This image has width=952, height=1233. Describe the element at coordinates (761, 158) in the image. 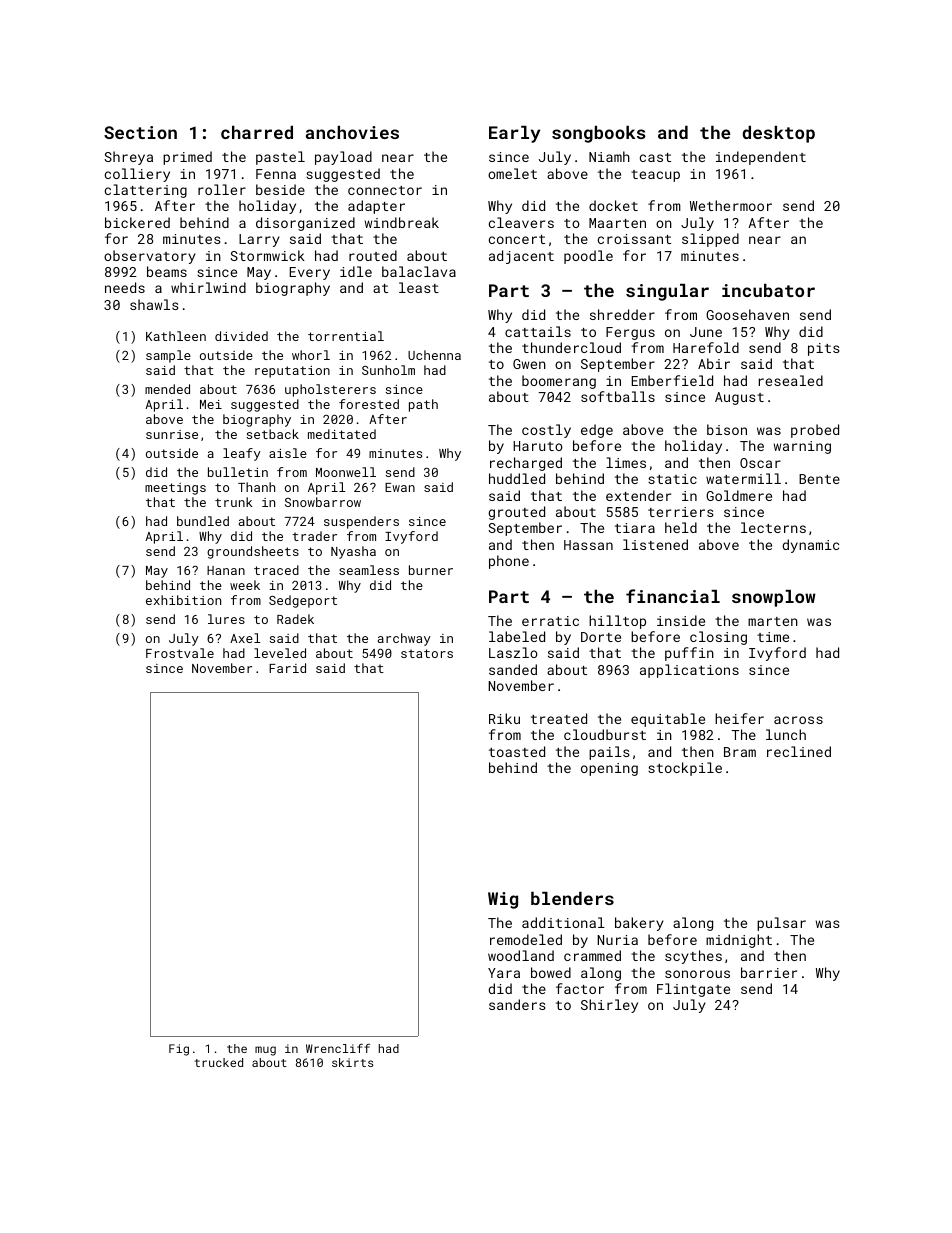

I see `independent` at that location.
